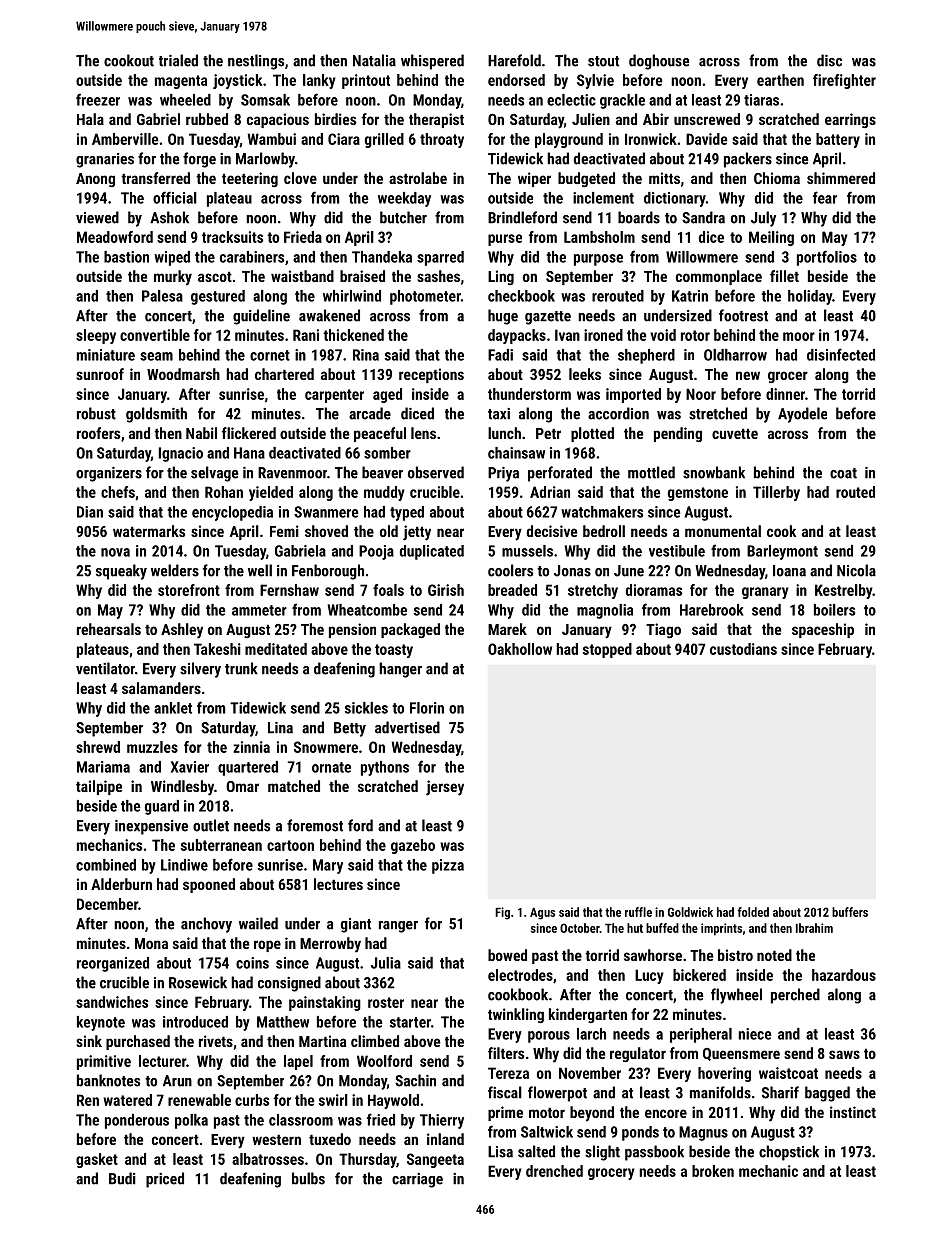 This page has height=1233, width=952. Describe the element at coordinates (432, 62) in the page. I see `whispered` at that location.
